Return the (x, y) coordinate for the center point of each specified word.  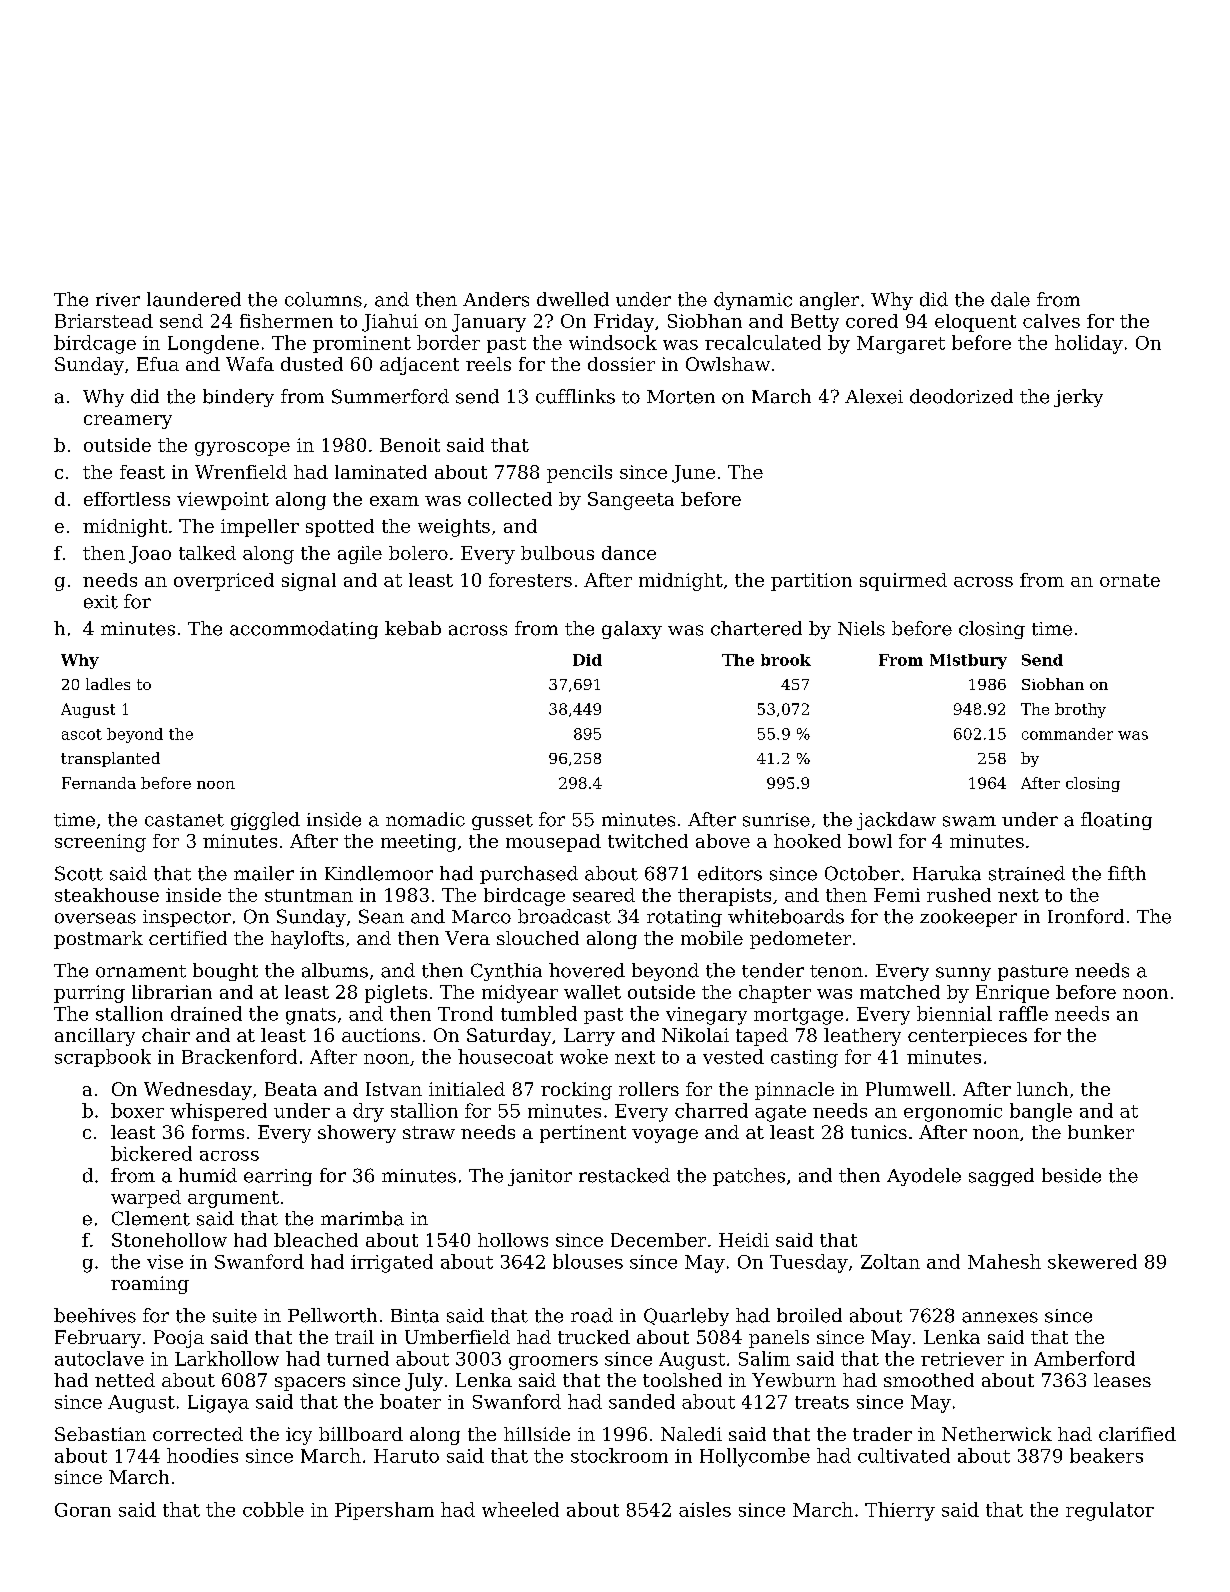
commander (1067, 734)
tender (773, 970)
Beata (291, 1089)
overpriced (224, 582)
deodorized (961, 396)
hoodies (202, 1455)
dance (629, 553)
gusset (502, 822)
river (118, 300)
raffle (1023, 1013)
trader (882, 1434)
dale (1010, 299)
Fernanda (99, 783)
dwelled (573, 299)
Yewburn (794, 1380)
